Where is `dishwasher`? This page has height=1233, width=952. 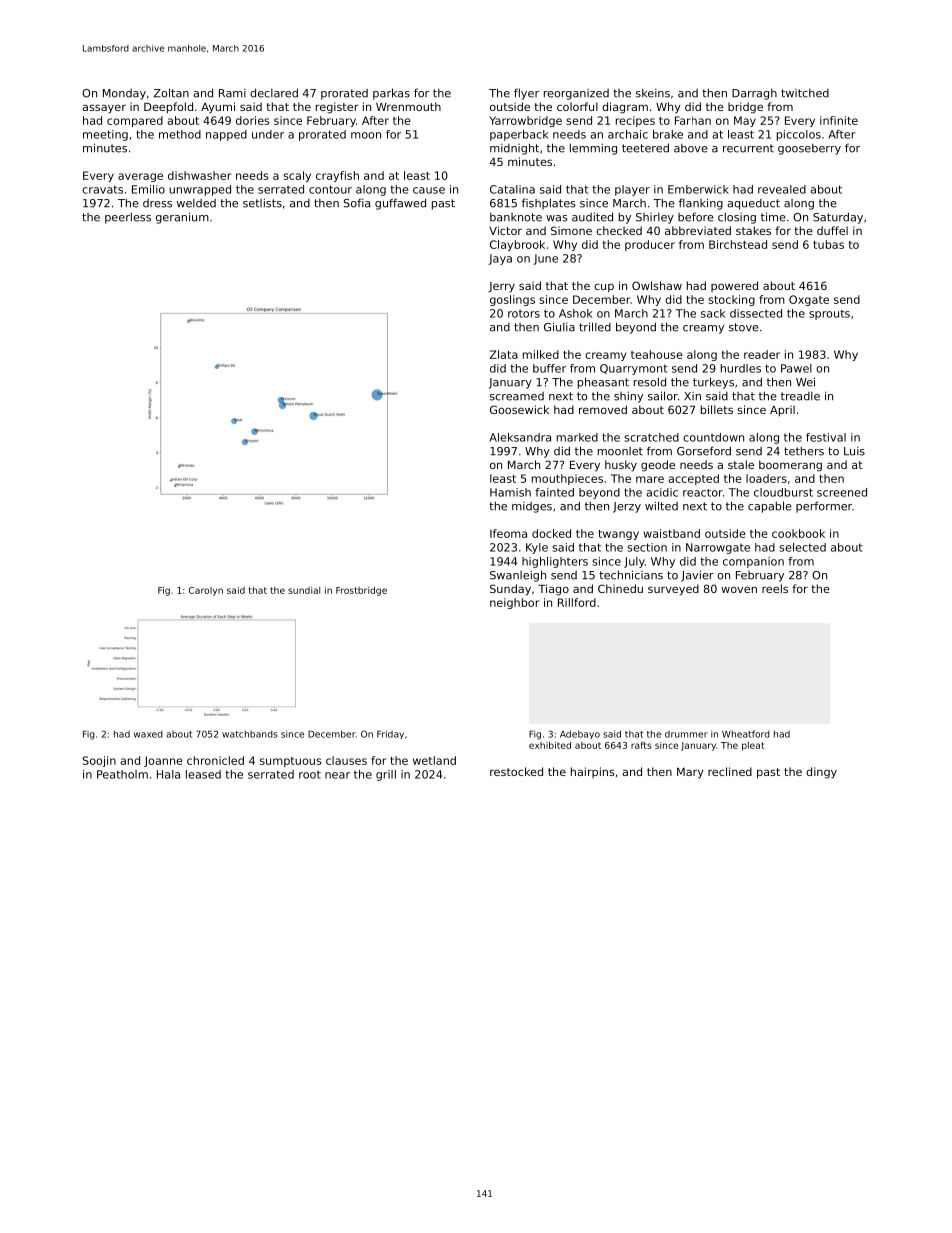 dishwasher is located at coordinates (199, 175).
